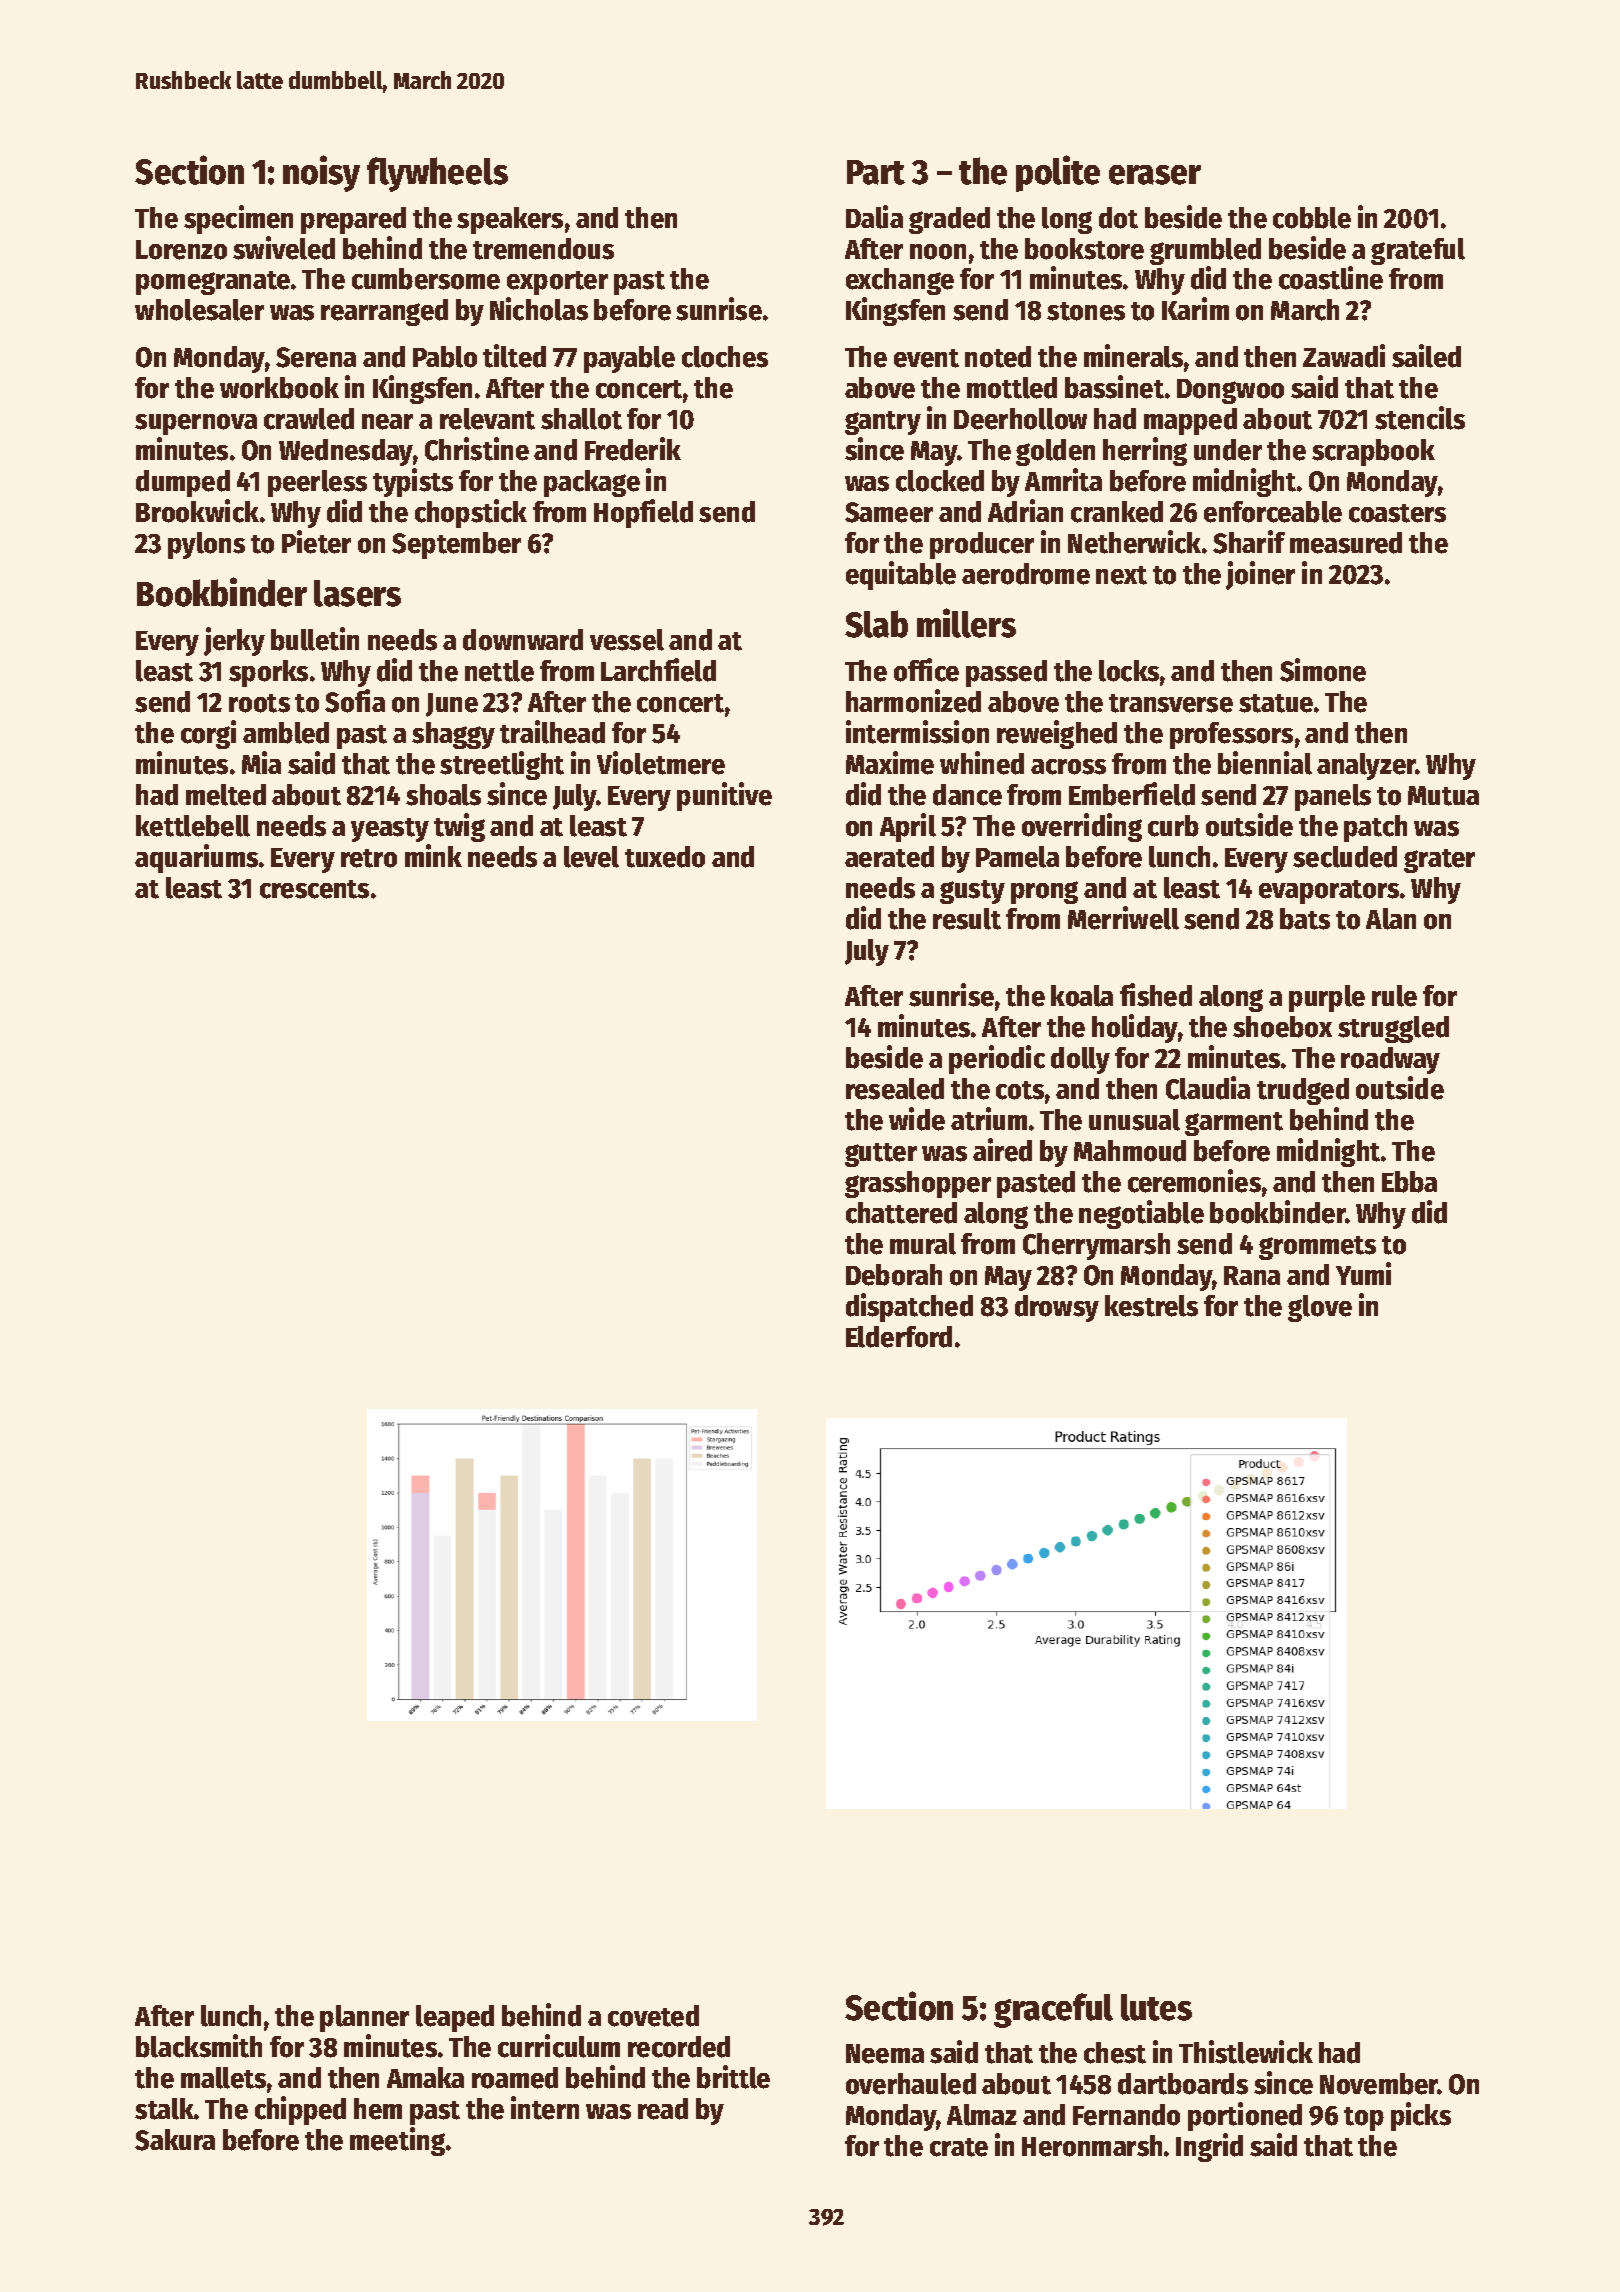 The image size is (1620, 2292). I want to click on yeasty, so click(390, 830).
